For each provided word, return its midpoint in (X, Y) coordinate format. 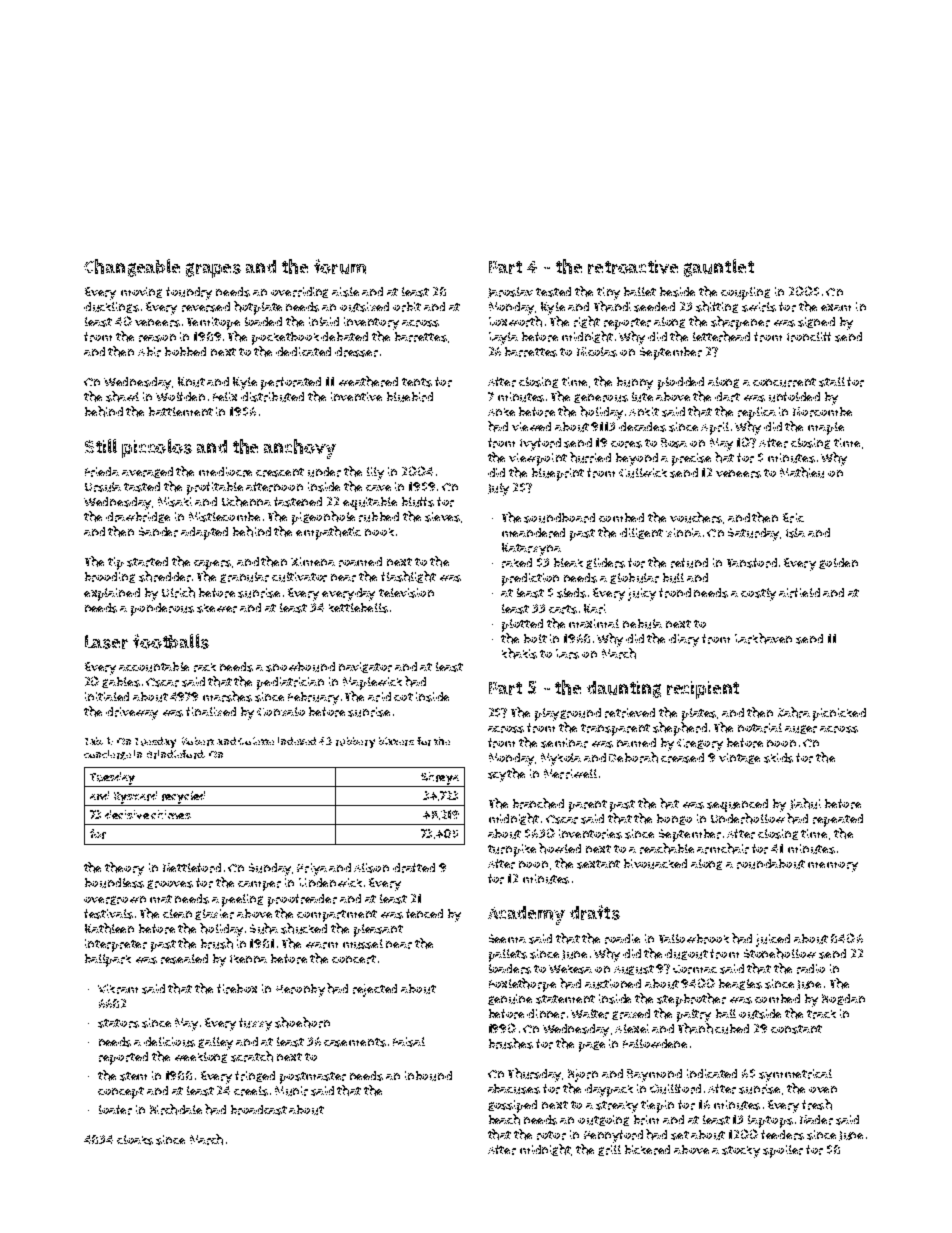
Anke (501, 412)
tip (116, 563)
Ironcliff (809, 337)
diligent (641, 533)
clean (177, 913)
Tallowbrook (694, 939)
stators (118, 1023)
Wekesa (570, 969)
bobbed (185, 351)
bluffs (418, 502)
